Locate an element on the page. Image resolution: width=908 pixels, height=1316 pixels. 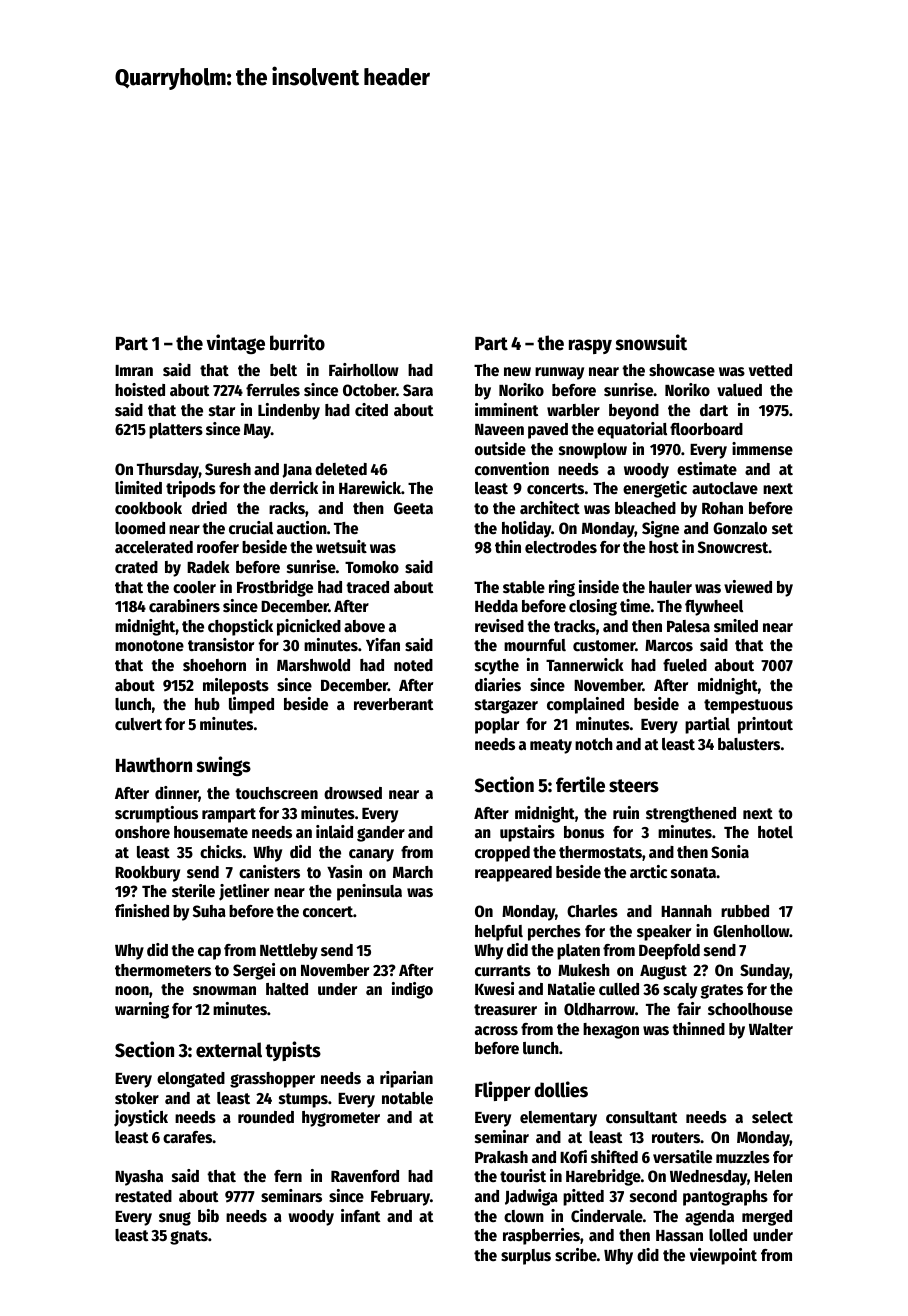
surplus is located at coordinates (526, 1257).
